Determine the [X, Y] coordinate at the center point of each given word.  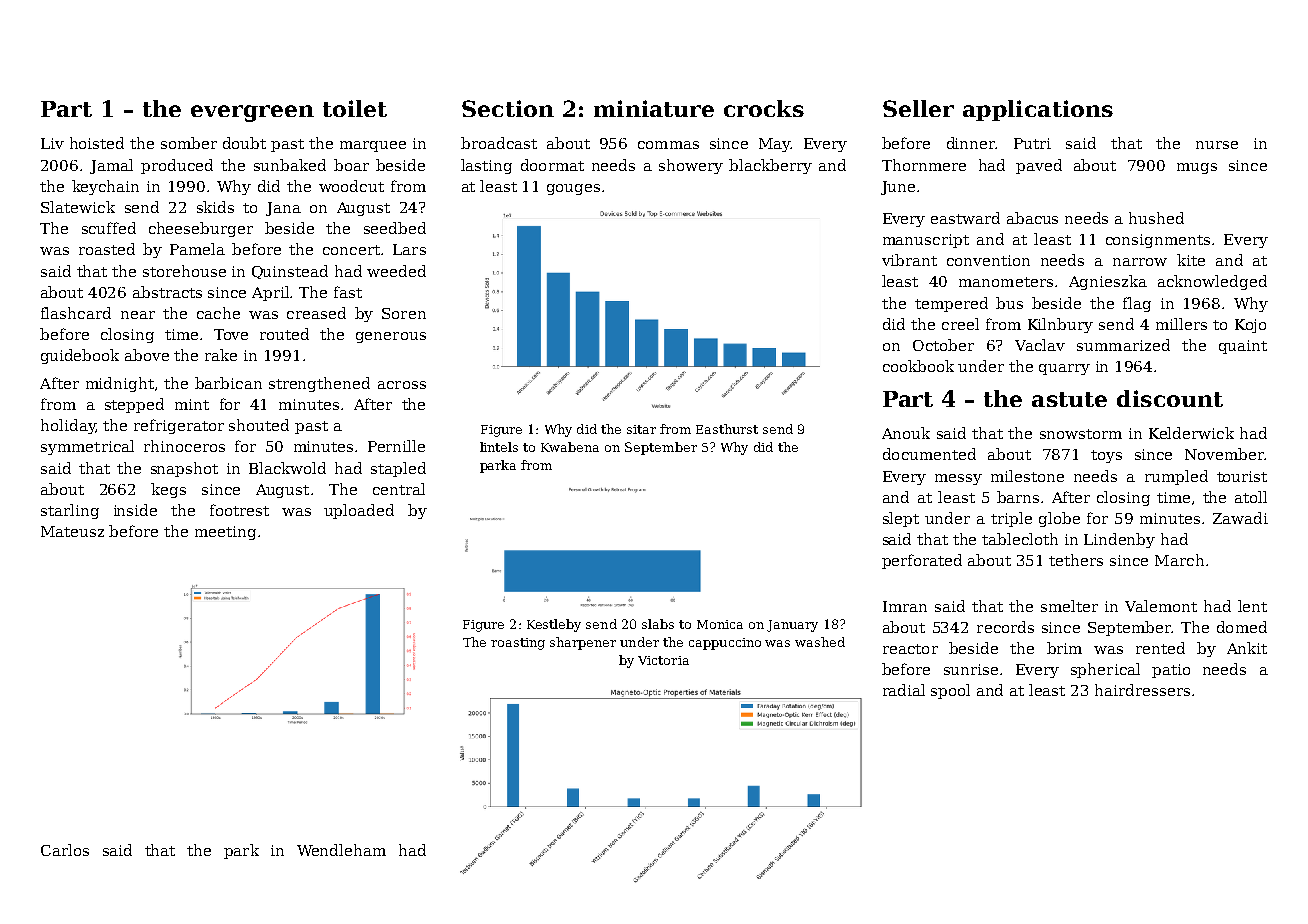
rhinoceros [184, 446]
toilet [355, 108]
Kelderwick [1191, 433]
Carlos [65, 850]
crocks [764, 108]
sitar [641, 429]
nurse [1217, 145]
